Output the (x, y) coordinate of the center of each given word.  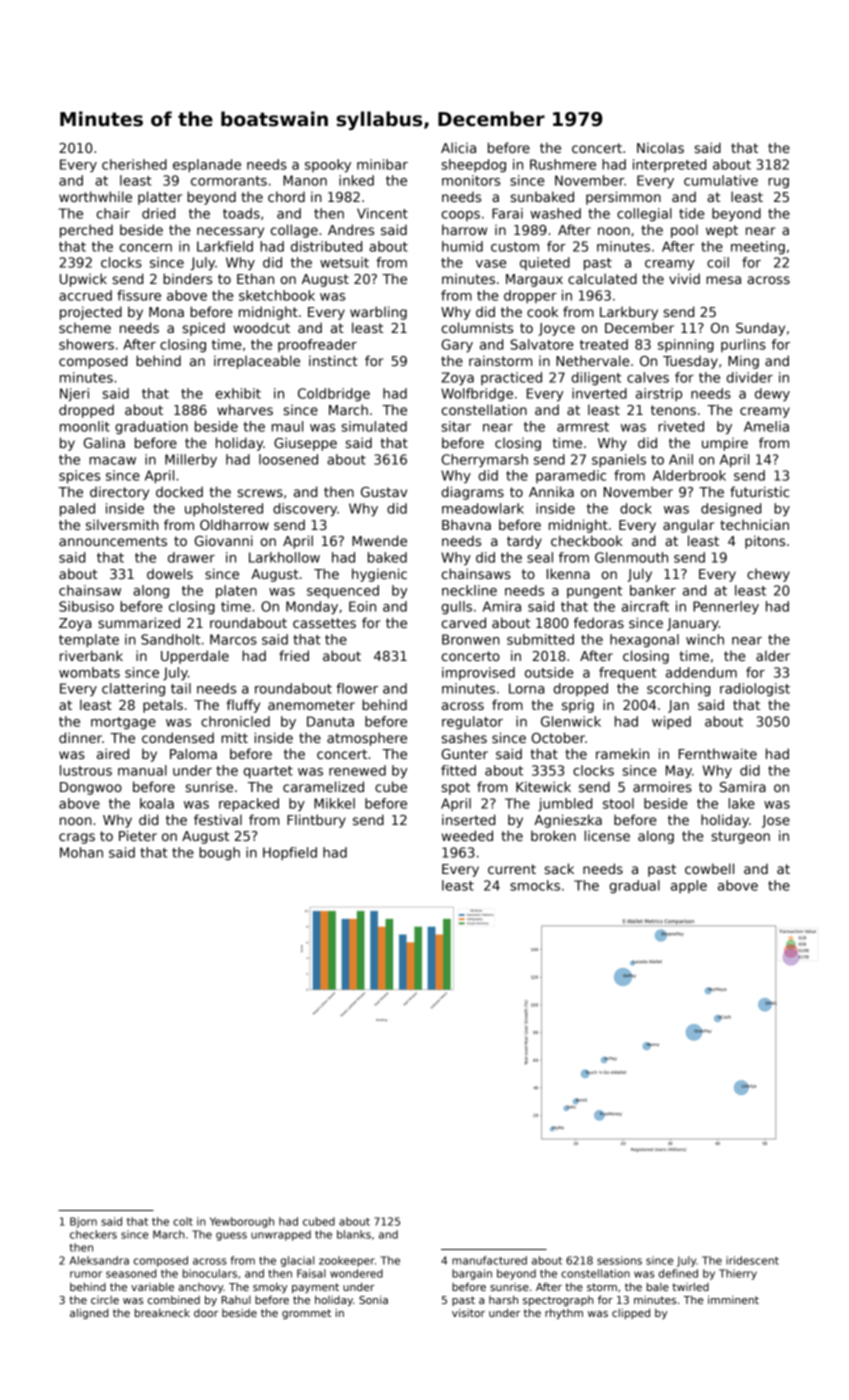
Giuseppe (305, 444)
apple (689, 886)
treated (604, 344)
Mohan (81, 852)
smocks (535, 885)
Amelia (766, 426)
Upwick (83, 280)
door (206, 1313)
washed (555, 213)
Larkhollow (284, 557)
